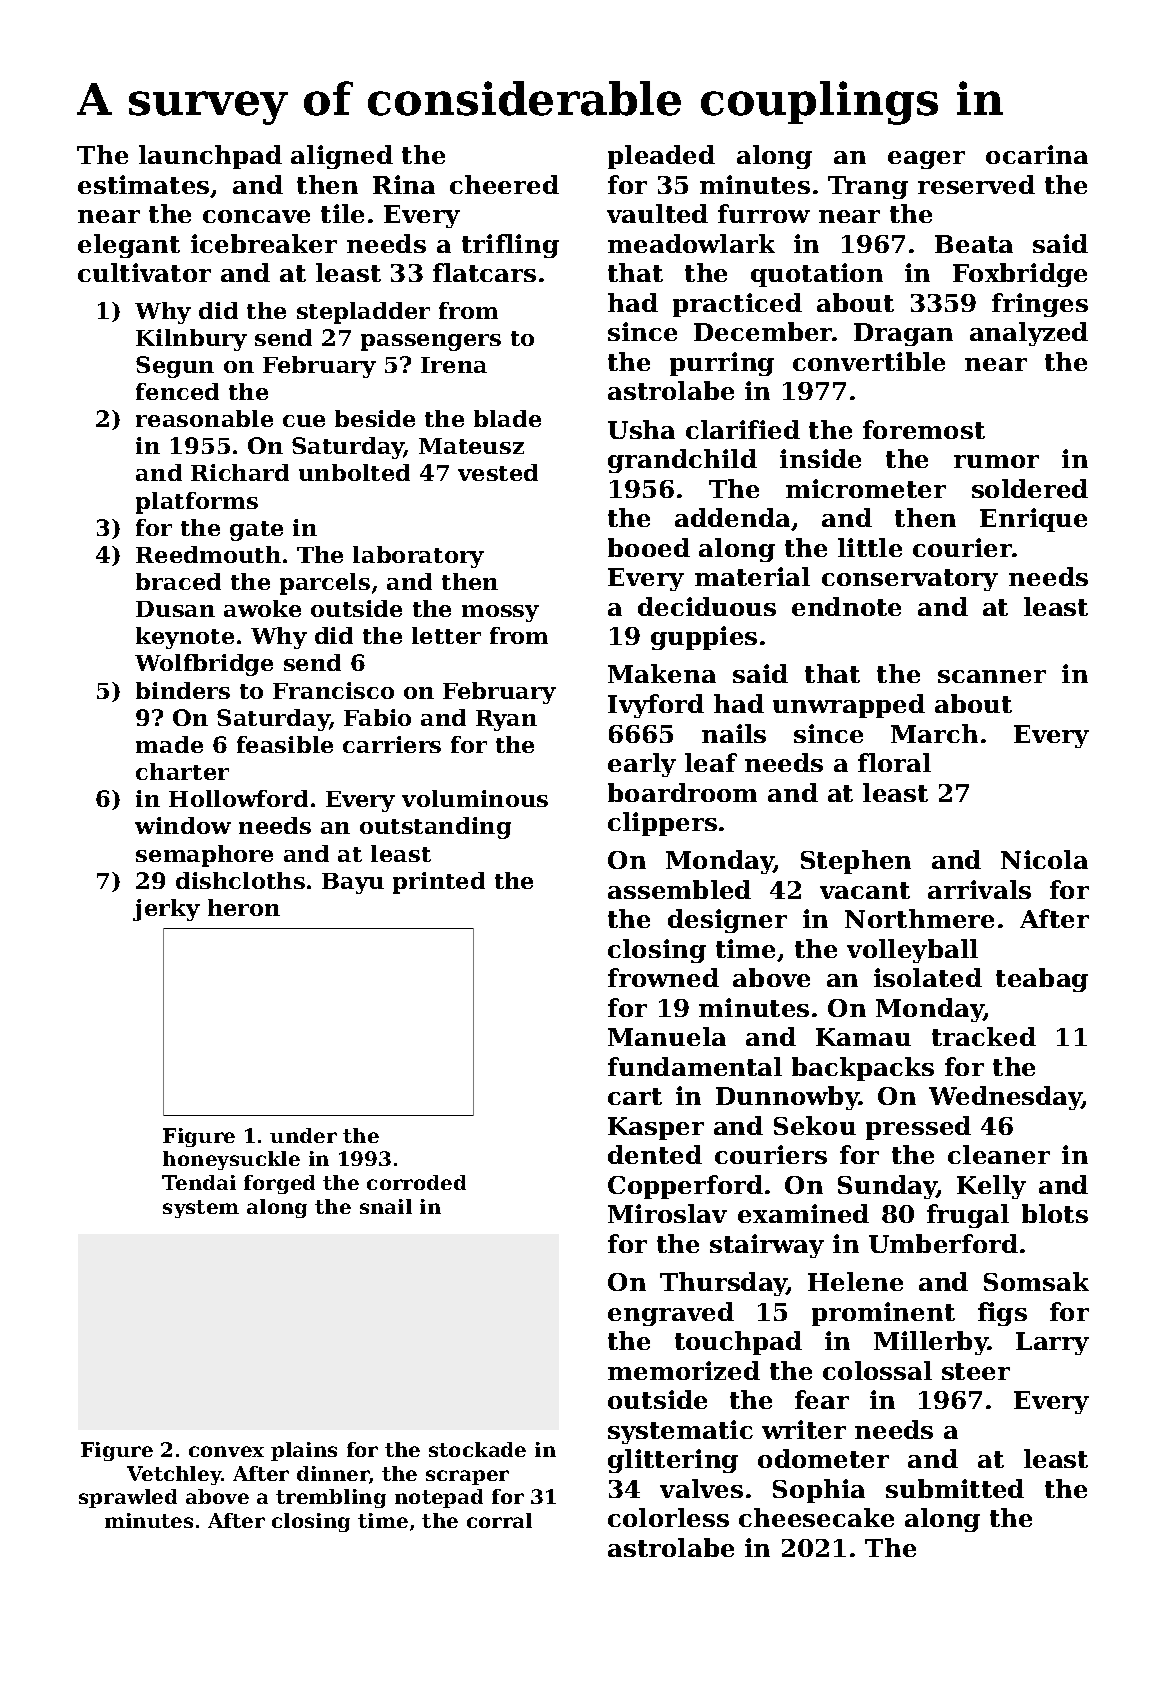 Image resolution: width=1167 pixels, height=1690 pixels. Describe the element at coordinates (182, 771) in the screenshot. I see `charter` at that location.
